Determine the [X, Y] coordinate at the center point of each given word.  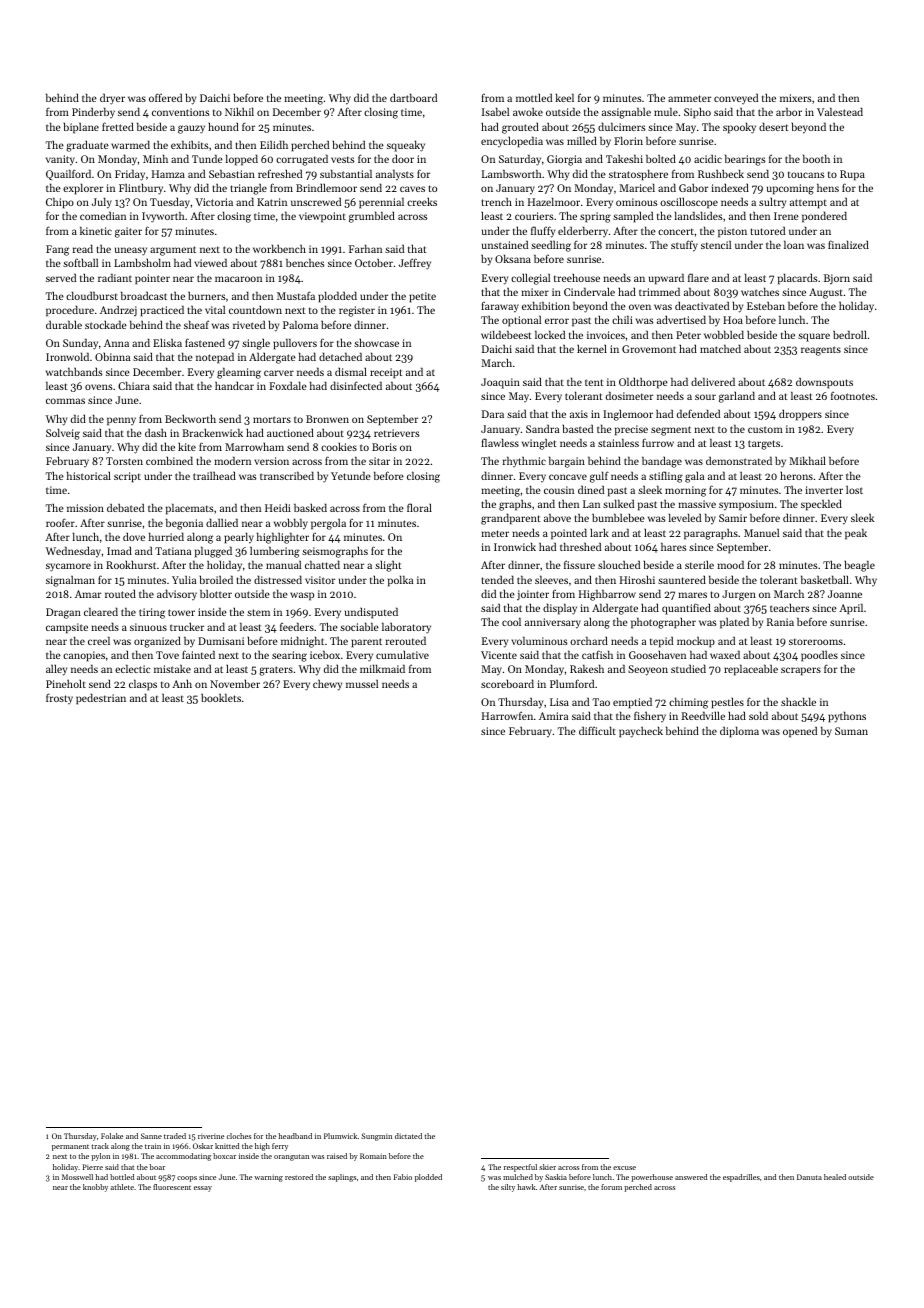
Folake [112, 1136]
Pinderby [93, 112]
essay [203, 1189]
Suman [851, 731]
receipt [386, 373]
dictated [408, 1136]
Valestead [840, 111]
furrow [658, 442]
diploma [739, 732]
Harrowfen [507, 715]
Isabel [495, 111]
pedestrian [101, 699]
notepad [215, 358]
